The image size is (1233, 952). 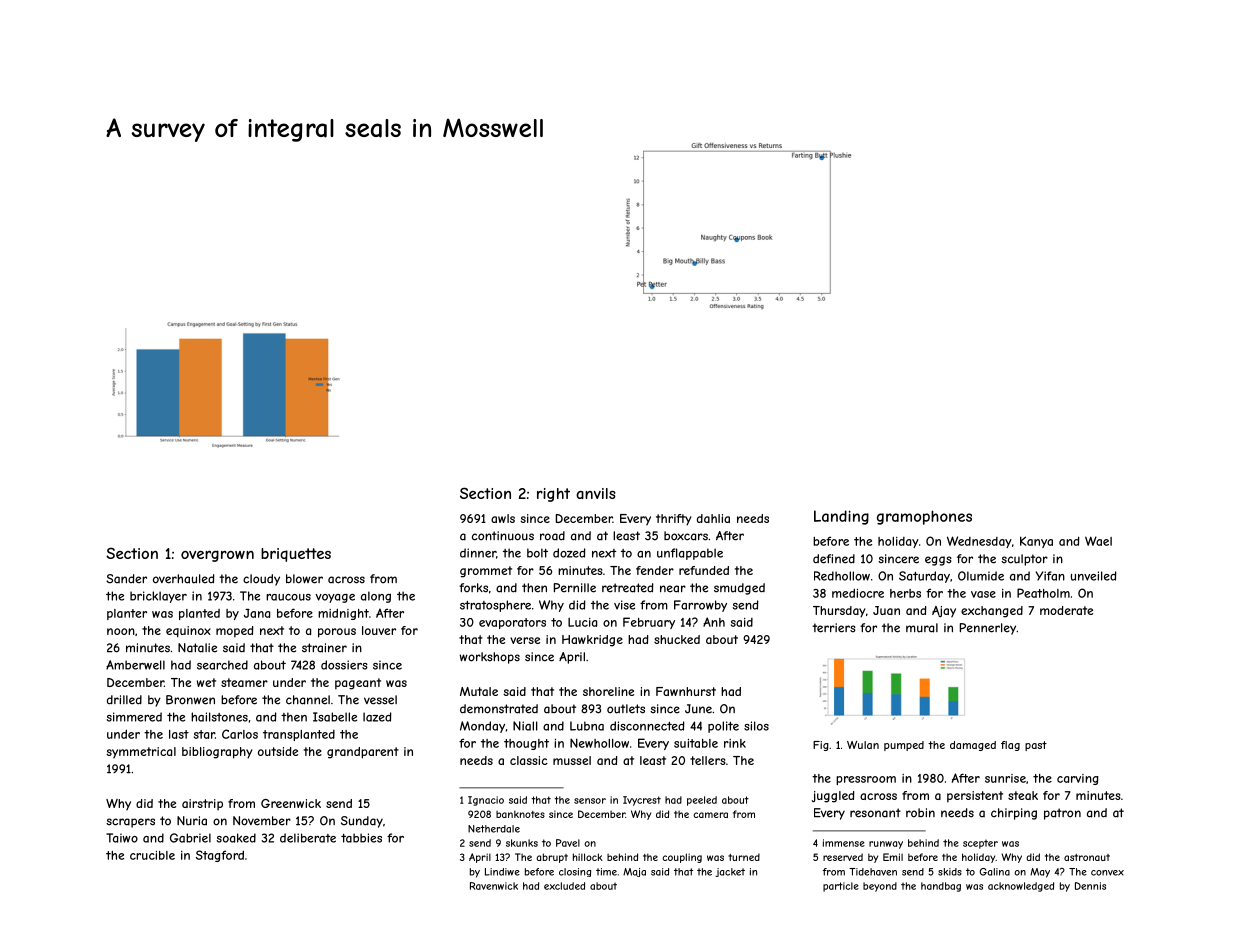 I want to click on overgrown, so click(x=217, y=556).
